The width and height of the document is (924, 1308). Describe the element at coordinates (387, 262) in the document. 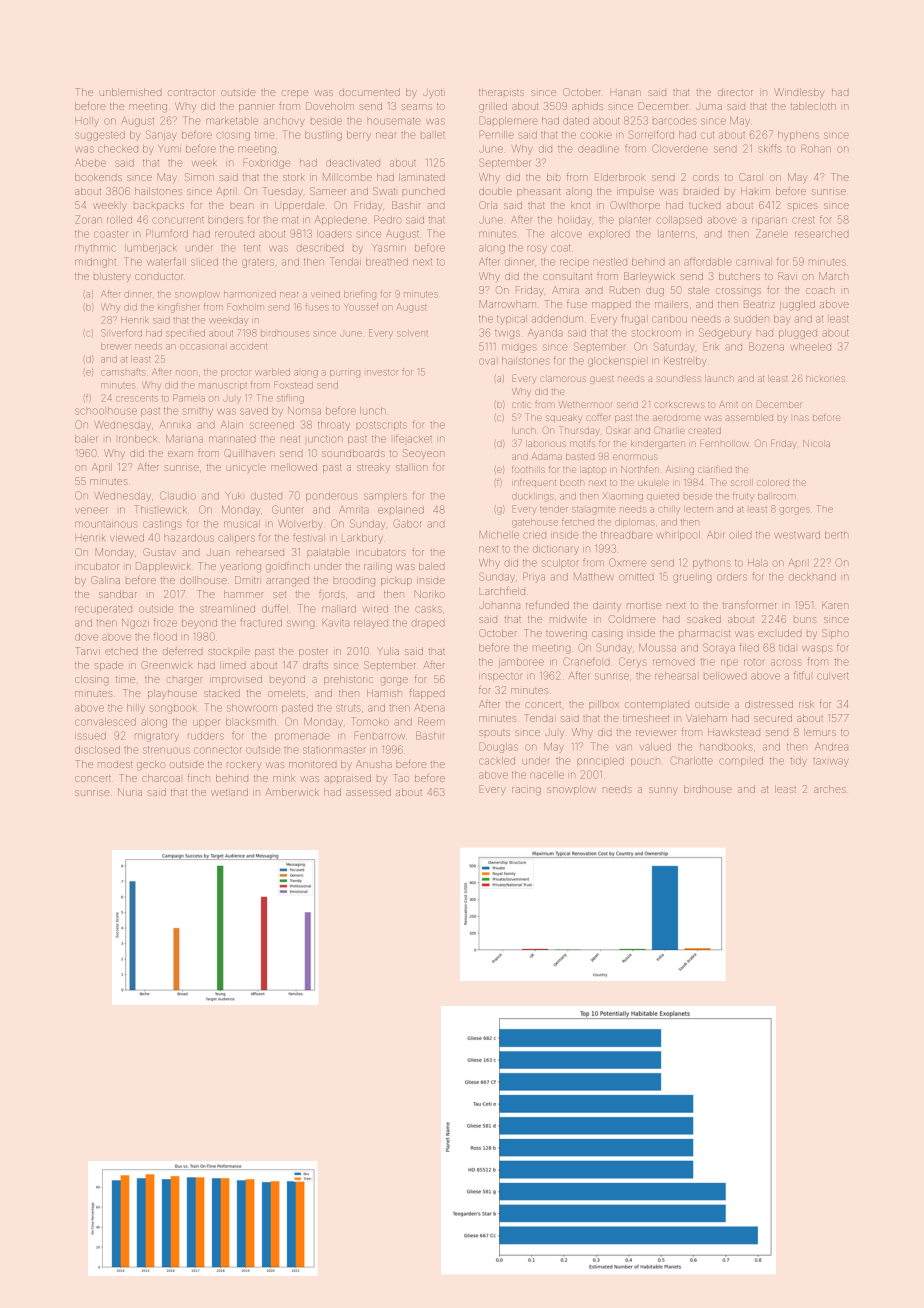

I see `breathed` at that location.
